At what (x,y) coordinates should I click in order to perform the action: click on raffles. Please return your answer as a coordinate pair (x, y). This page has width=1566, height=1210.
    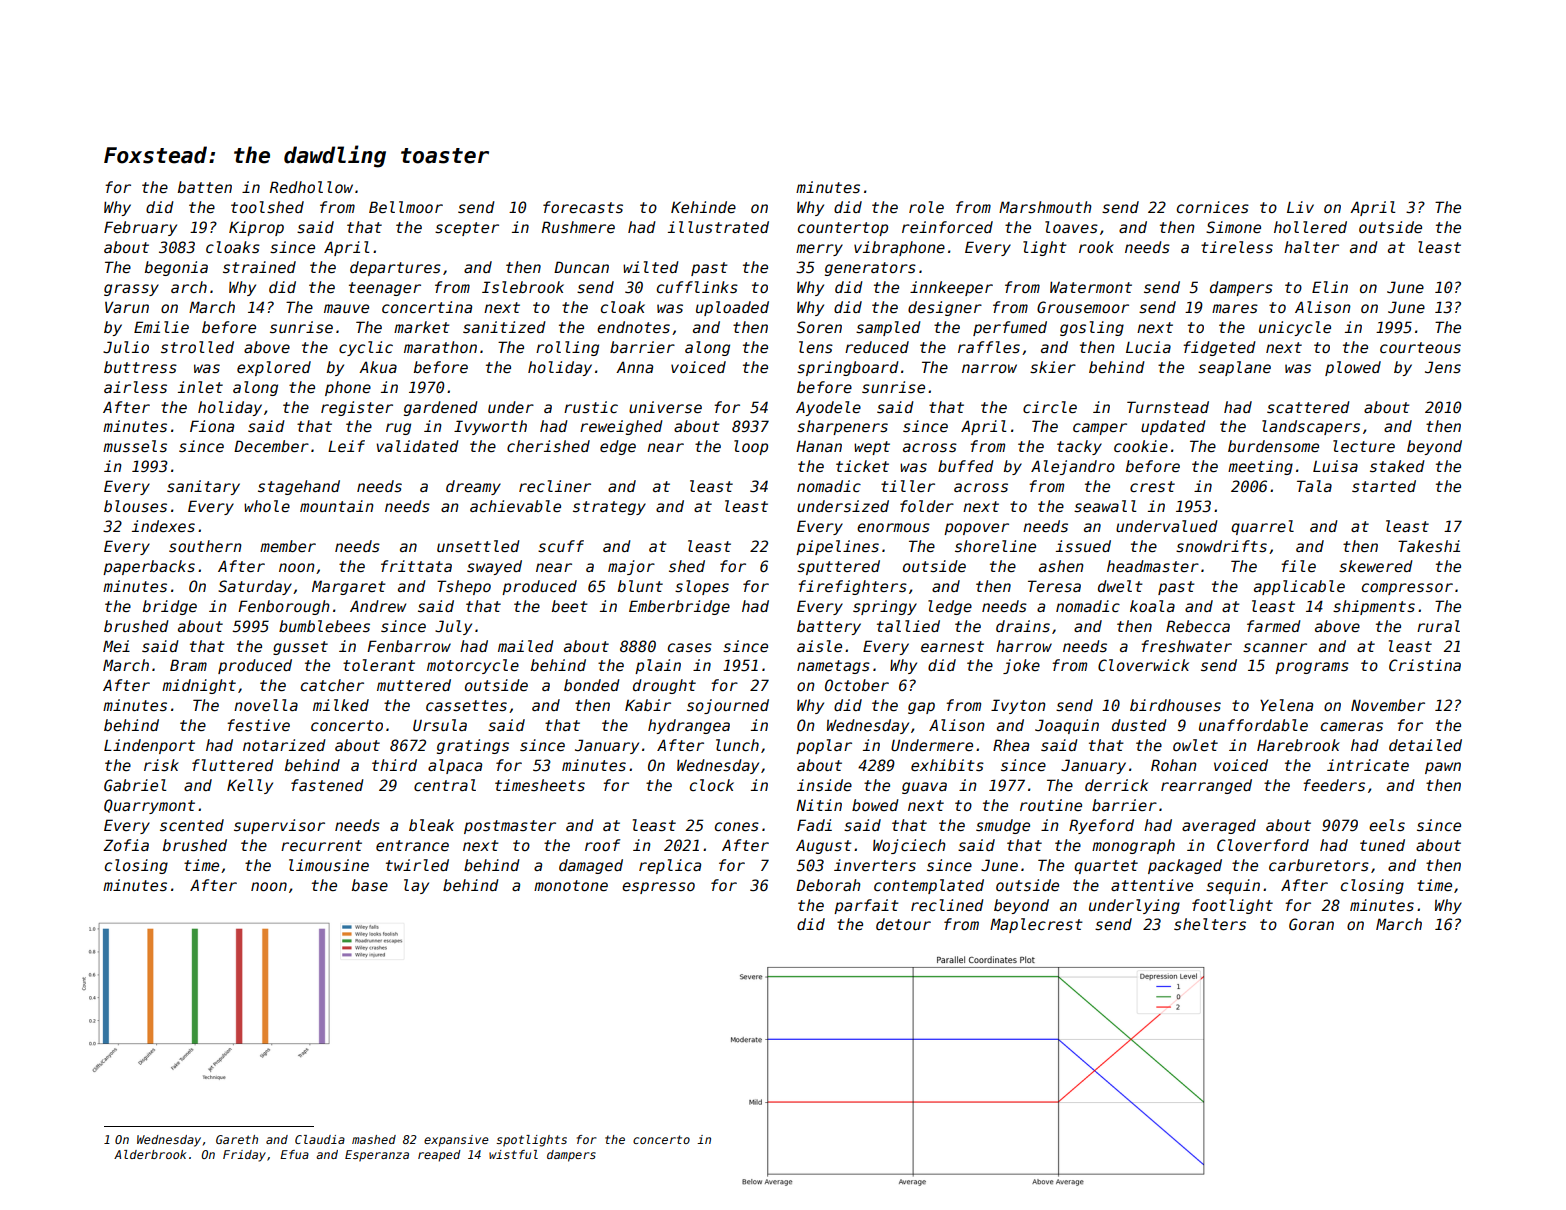
    Looking at the image, I should click on (989, 347).
